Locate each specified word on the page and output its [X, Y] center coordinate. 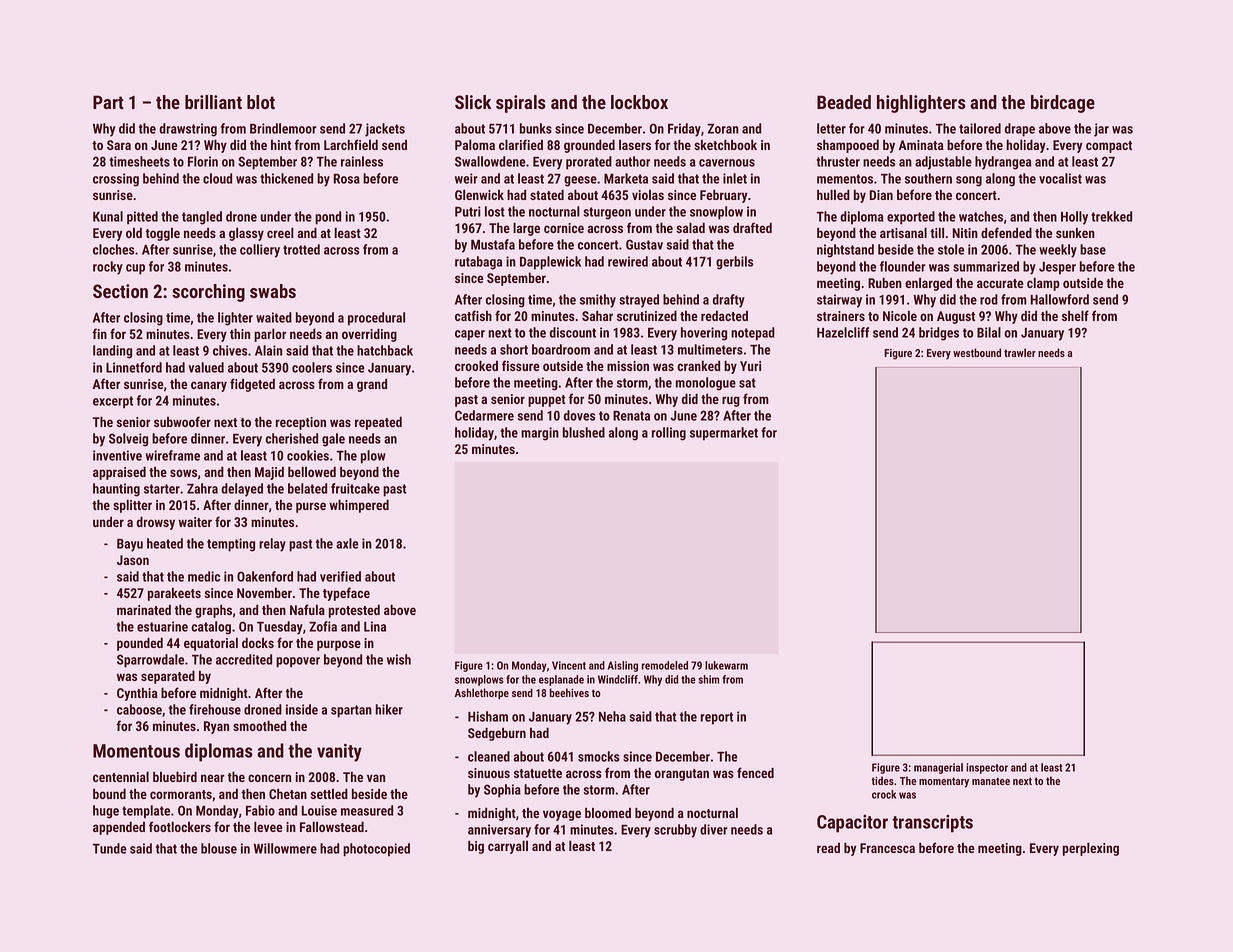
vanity [339, 752]
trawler [1020, 352]
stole [951, 249]
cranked [698, 365]
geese [580, 181]
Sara [119, 145]
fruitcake [355, 488]
